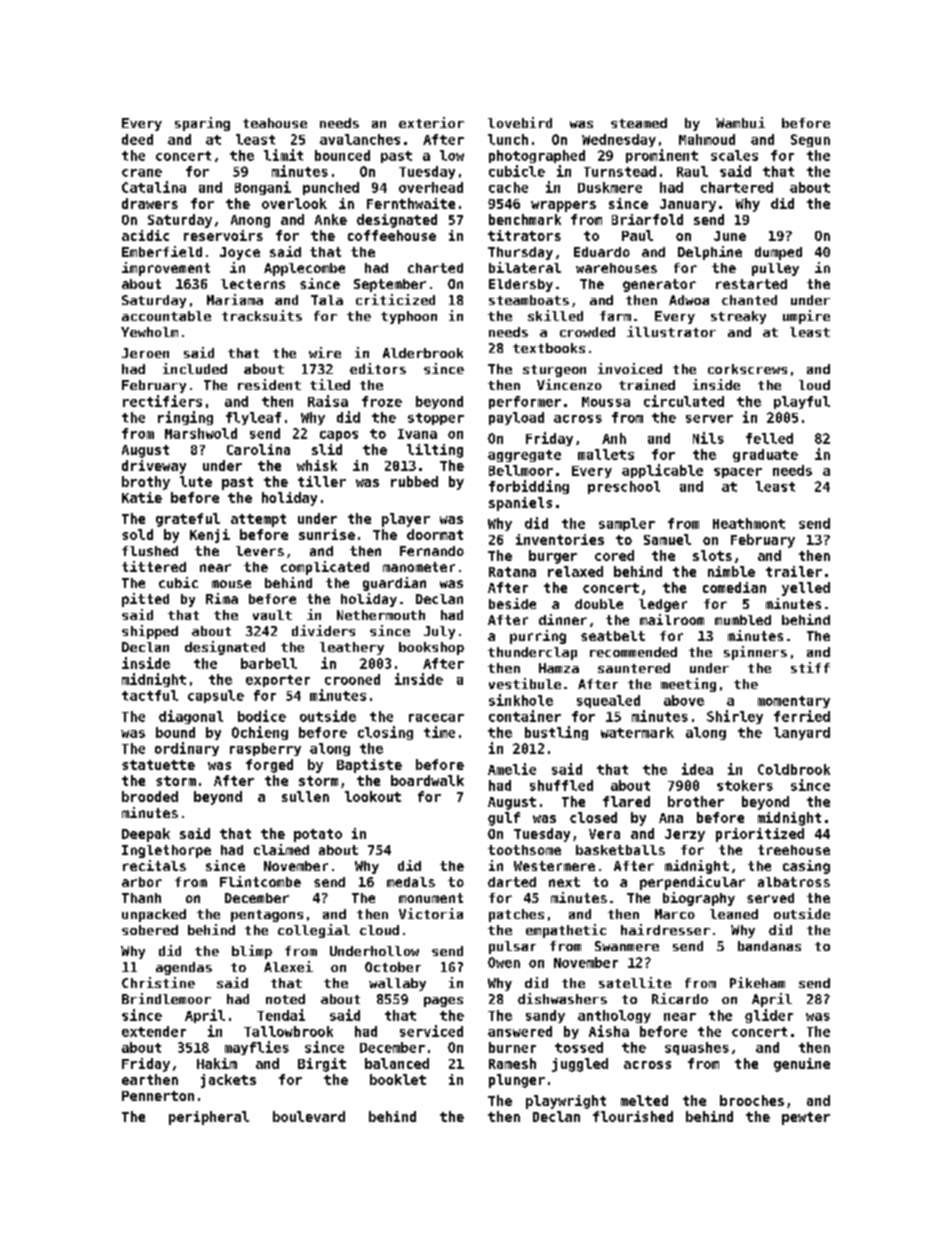 The width and height of the page is (952, 1233). I want to click on boulevard, so click(309, 1116).
